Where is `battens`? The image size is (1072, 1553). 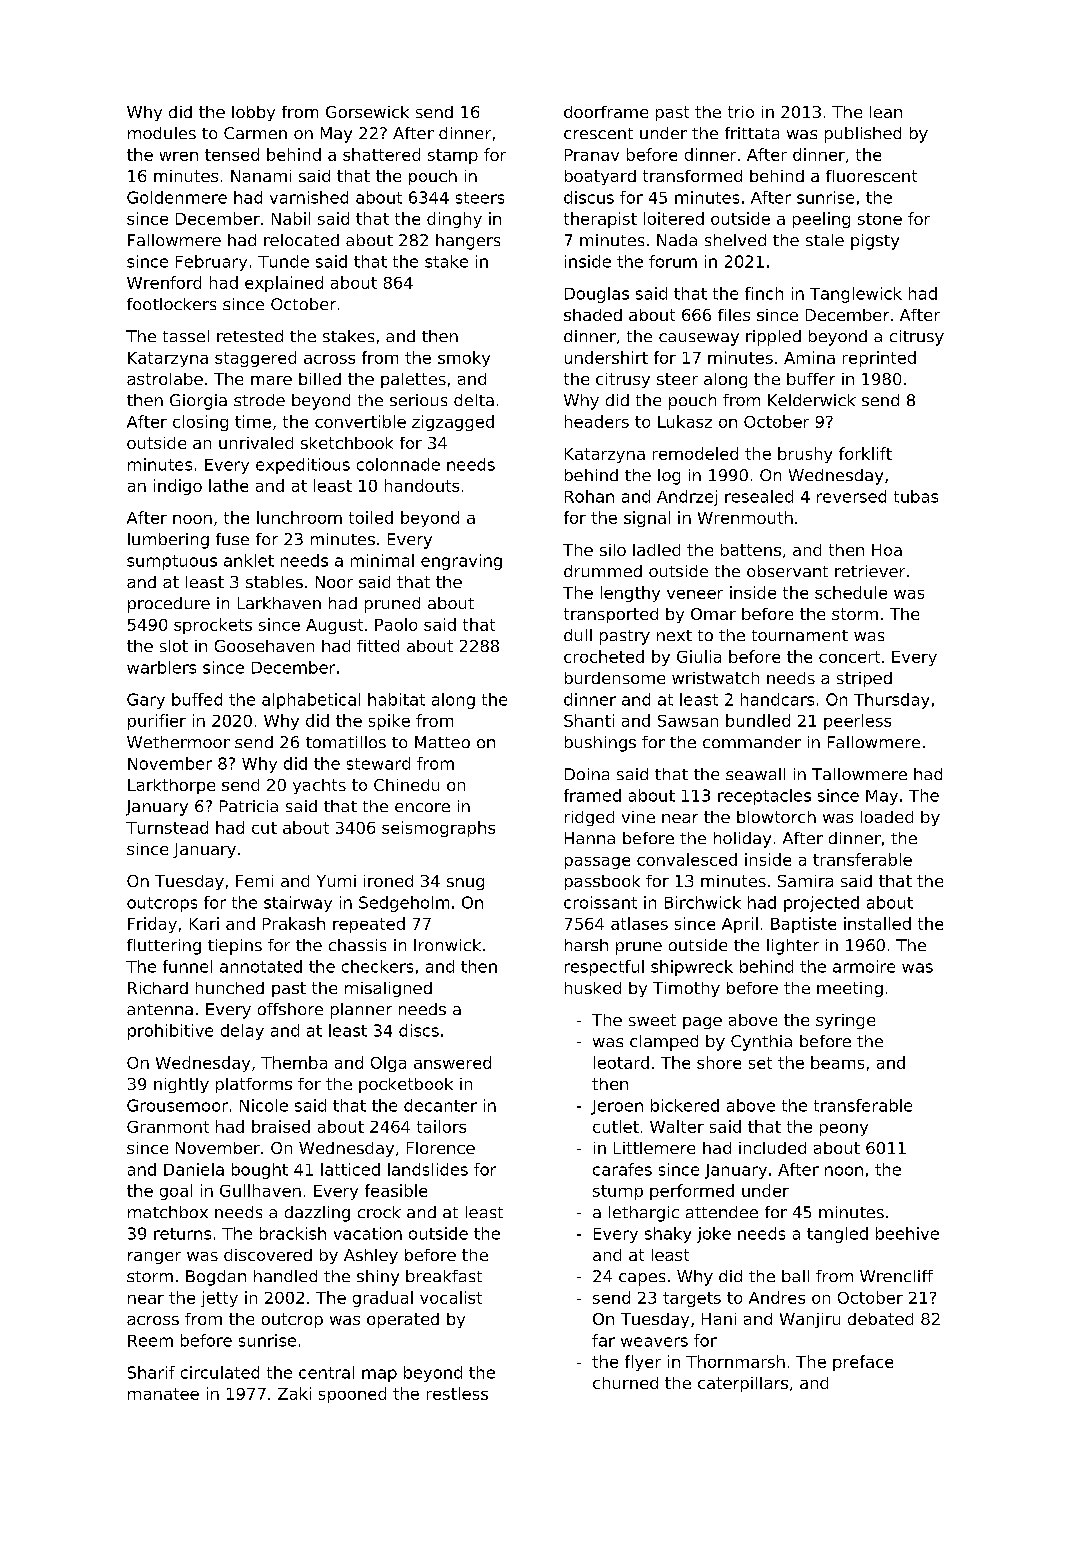
battens is located at coordinates (751, 550).
